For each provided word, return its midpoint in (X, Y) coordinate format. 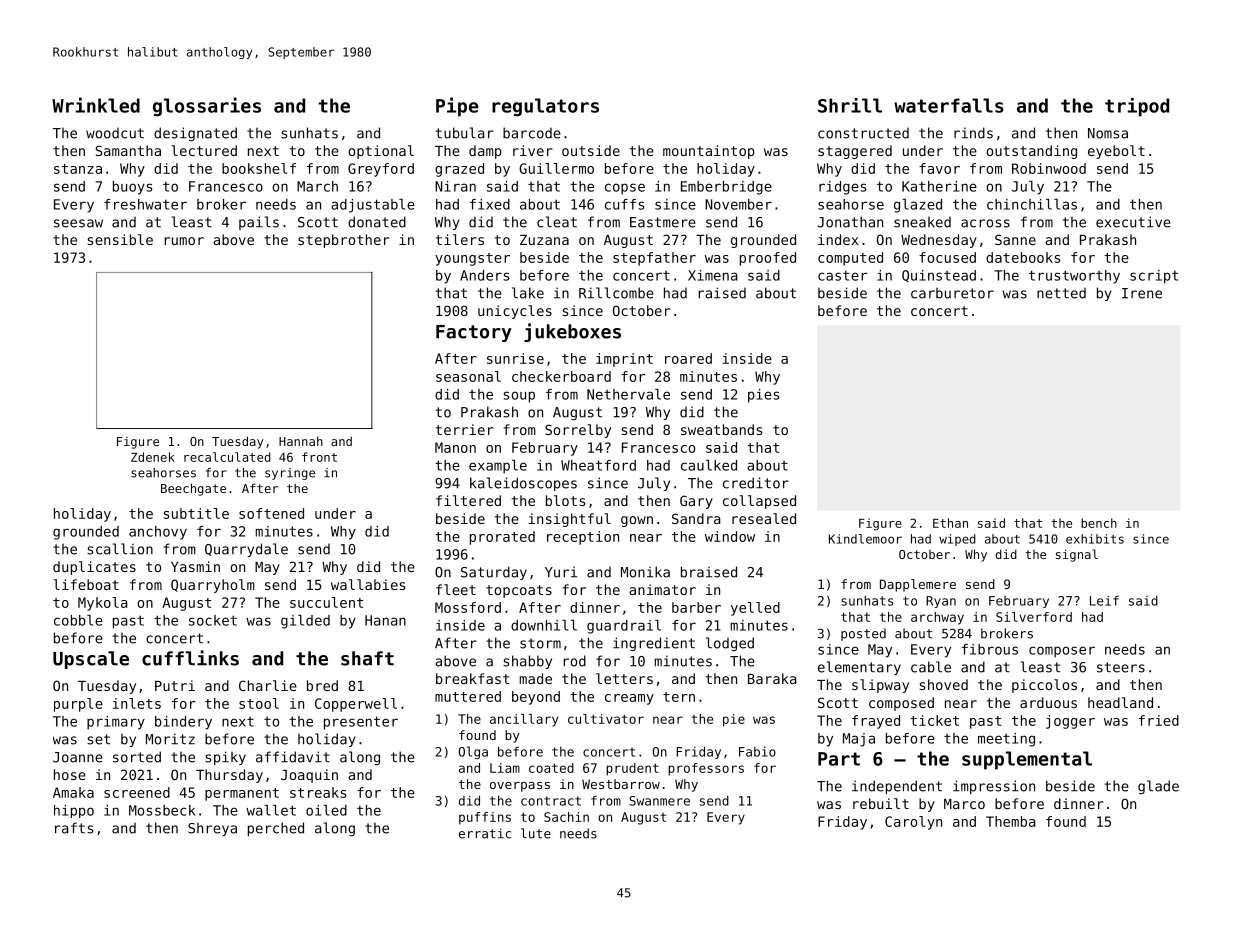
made (535, 678)
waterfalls (949, 105)
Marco (964, 804)
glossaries (207, 107)
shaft (367, 658)
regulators (545, 107)
